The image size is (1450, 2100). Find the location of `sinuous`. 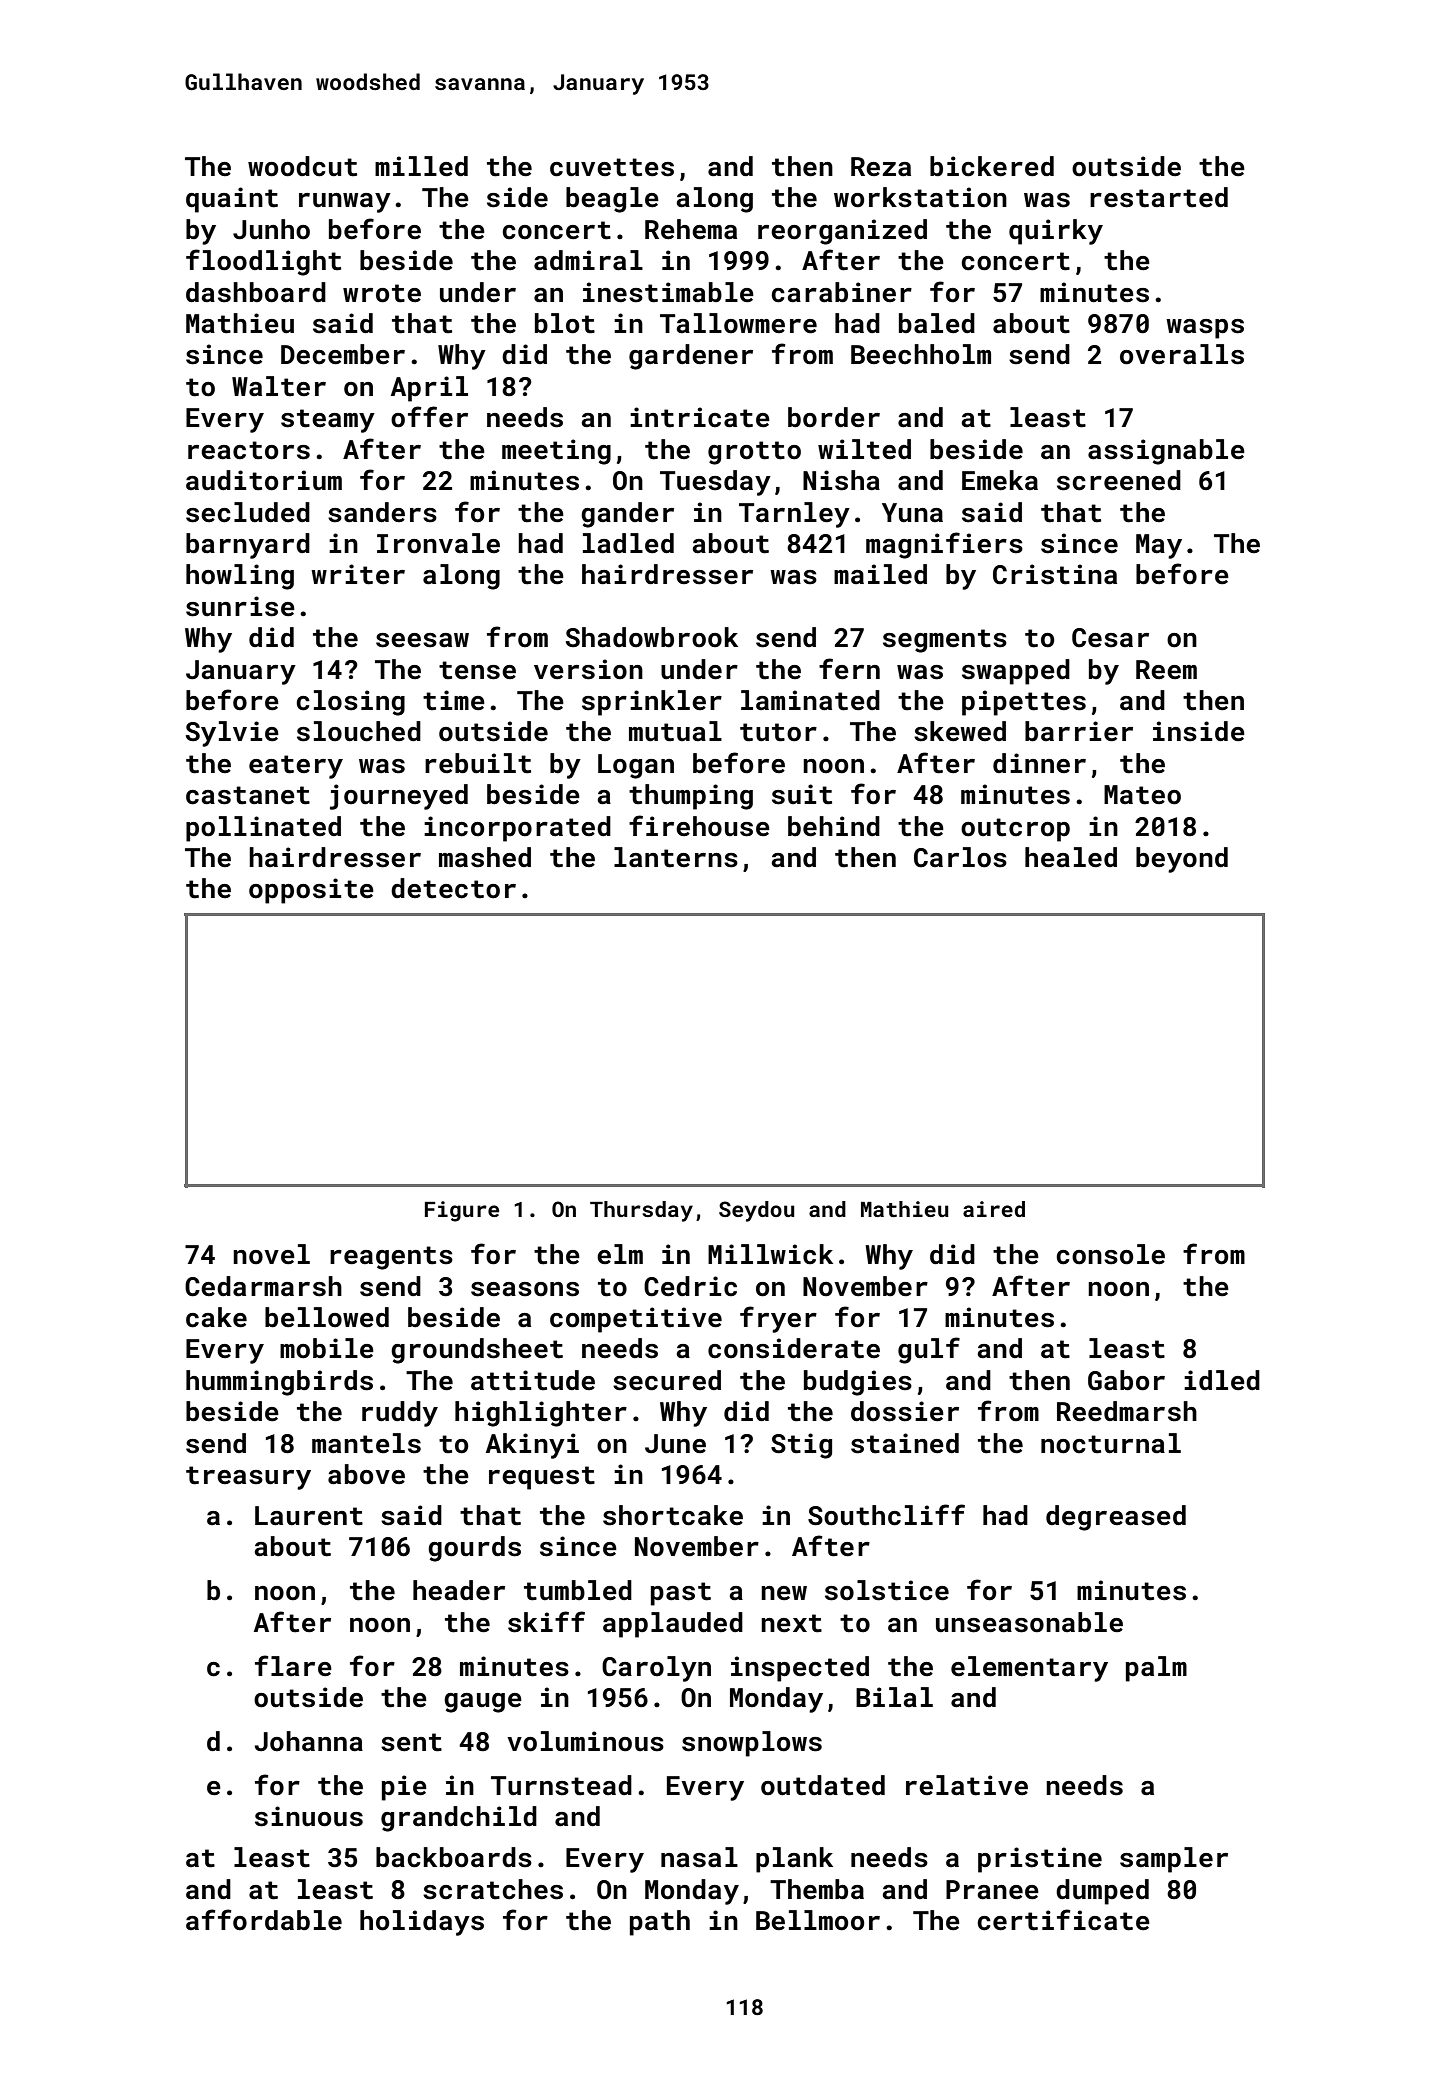

sinuous is located at coordinates (309, 1816).
